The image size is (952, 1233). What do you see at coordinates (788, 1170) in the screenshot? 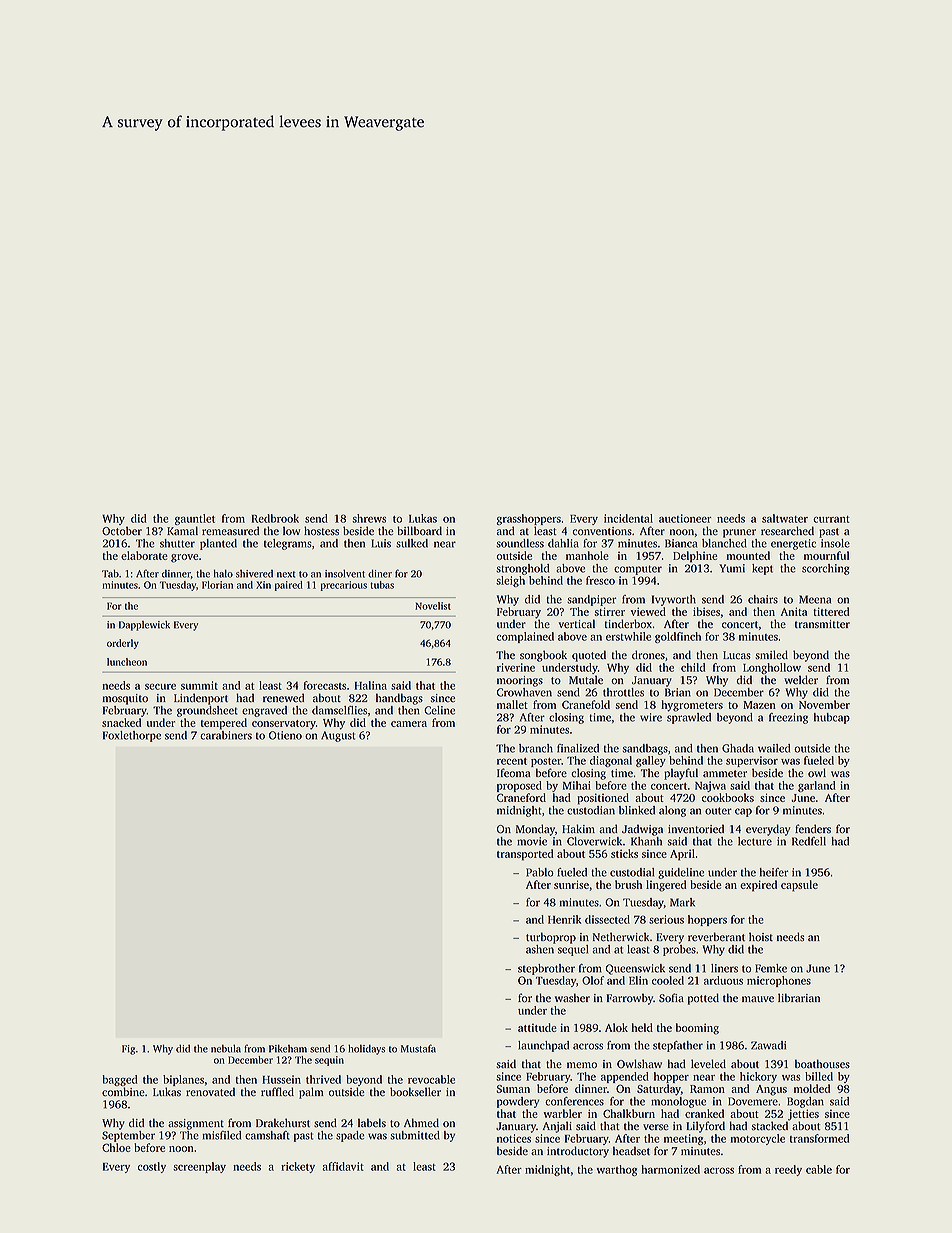
I see `reedy` at bounding box center [788, 1170].
